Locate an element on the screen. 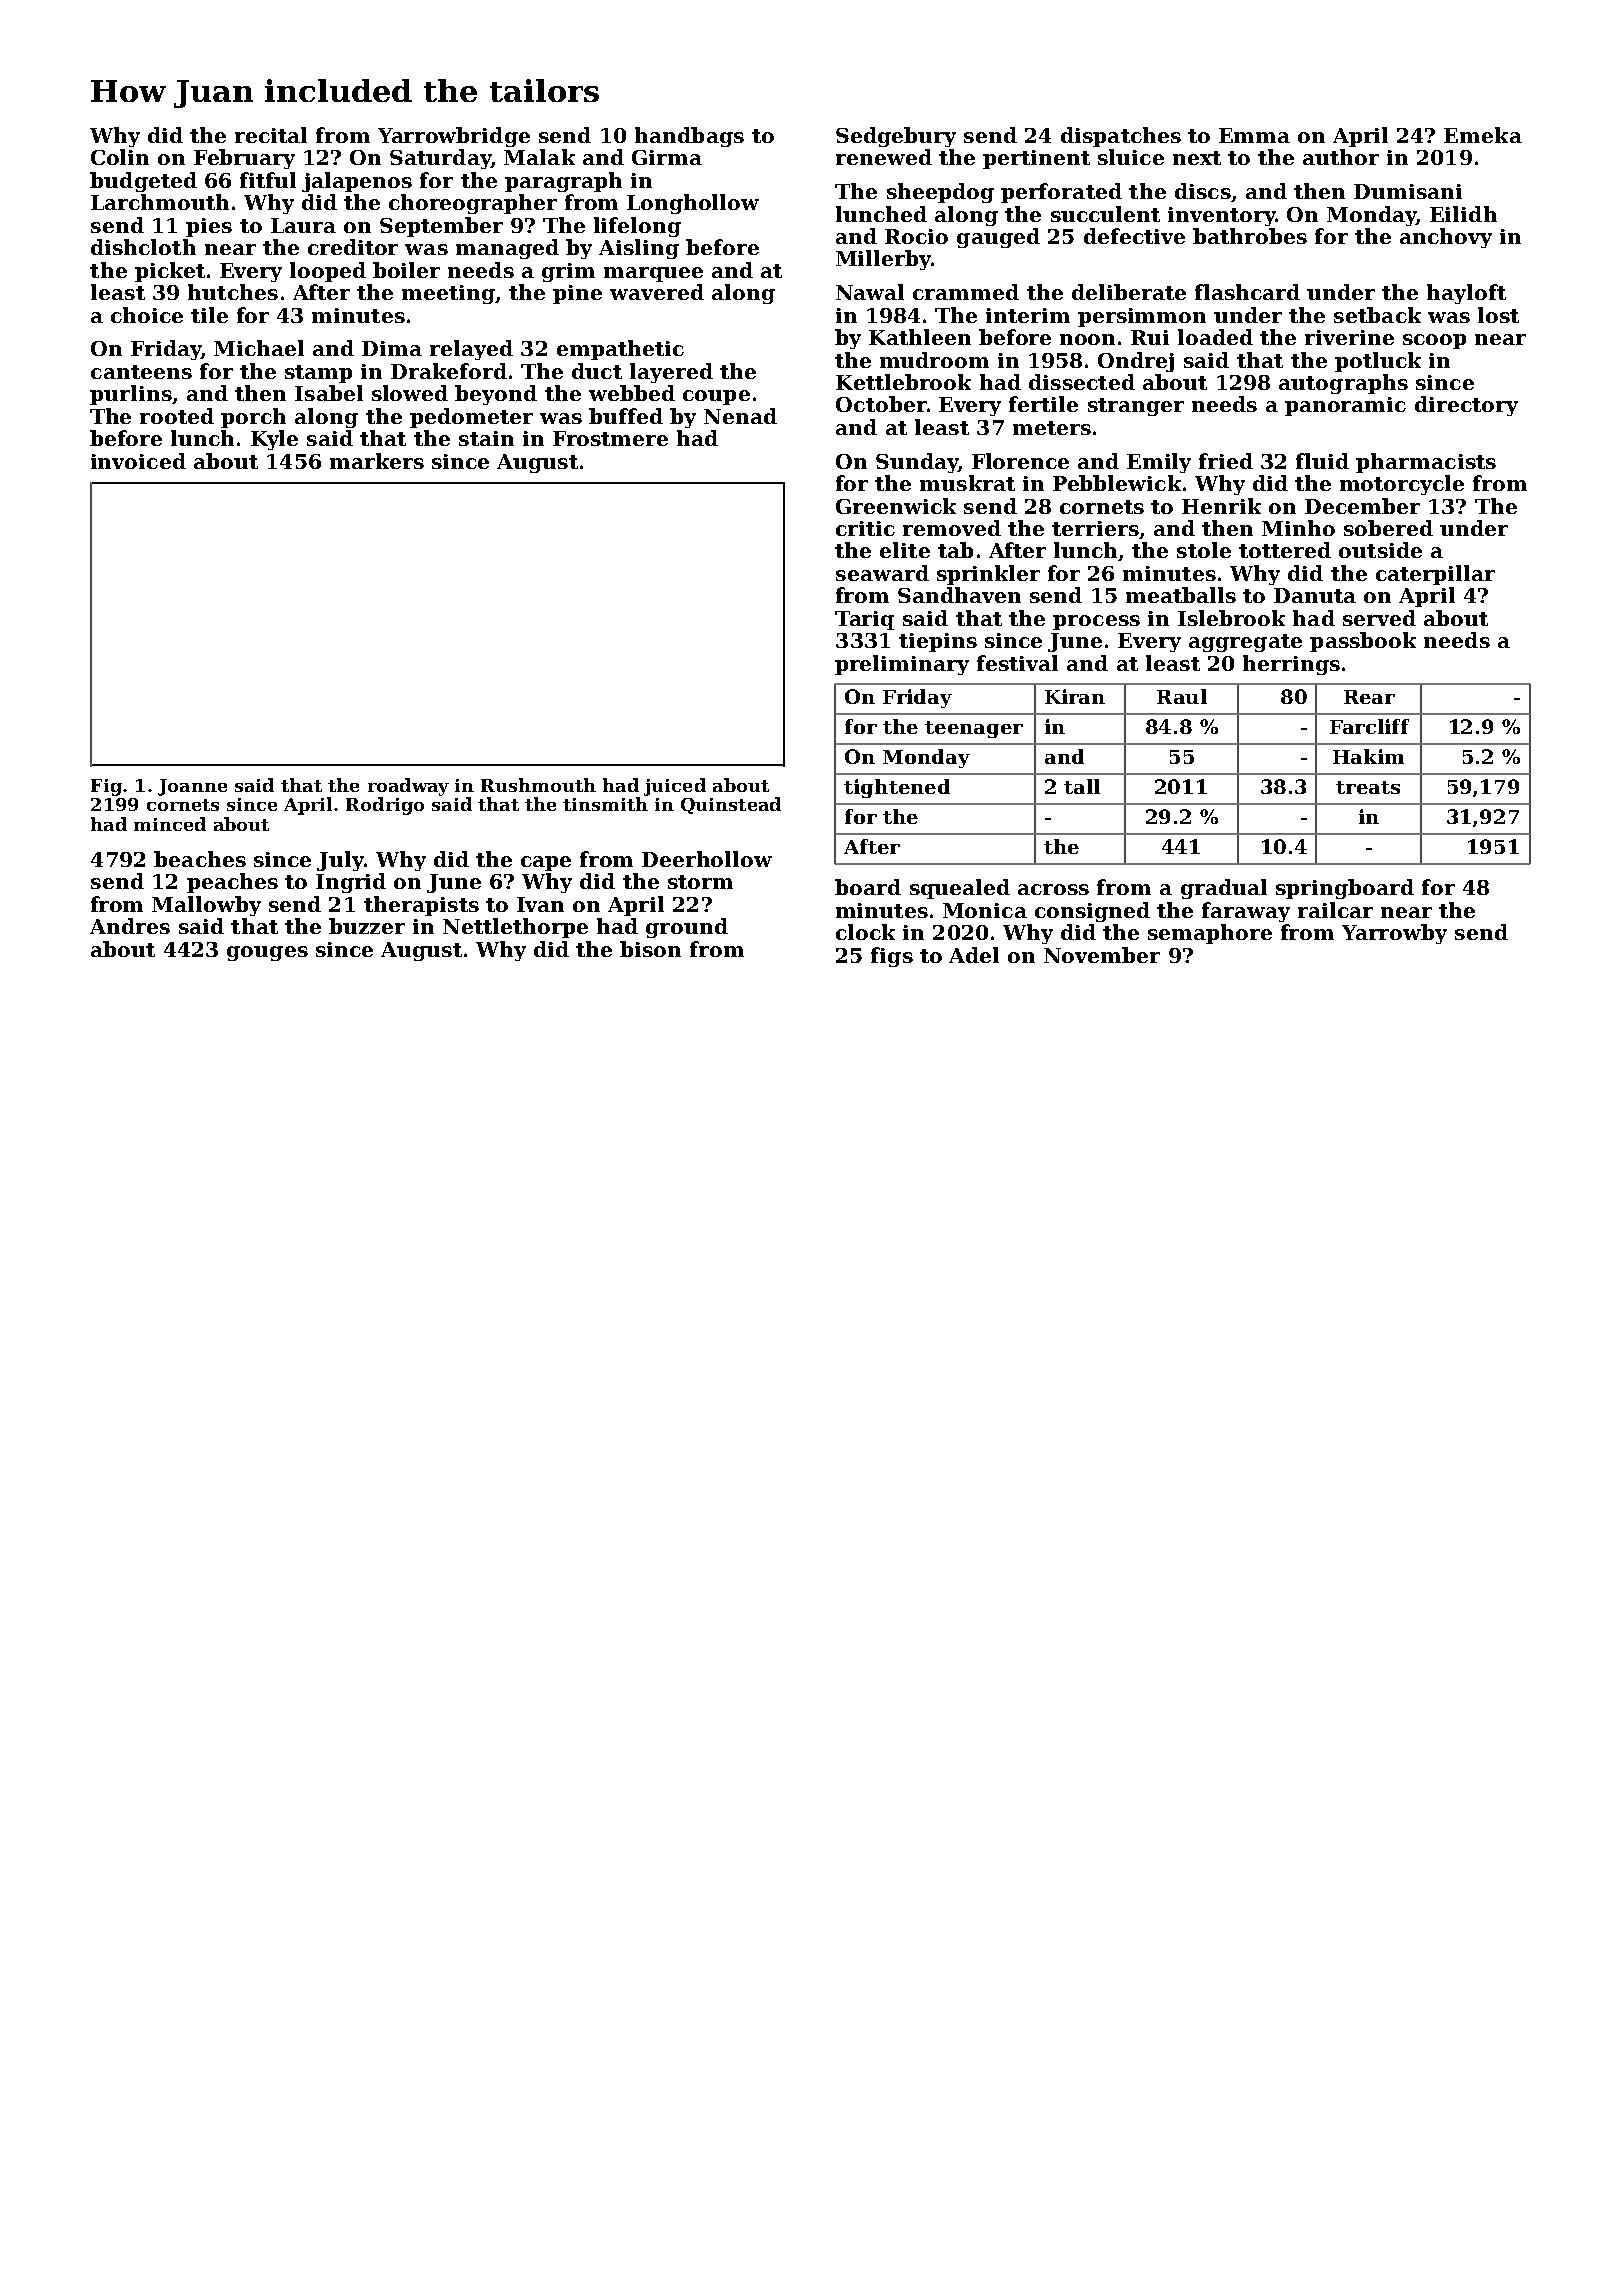 This screenshot has height=2292, width=1620. Tariq is located at coordinates (864, 620).
